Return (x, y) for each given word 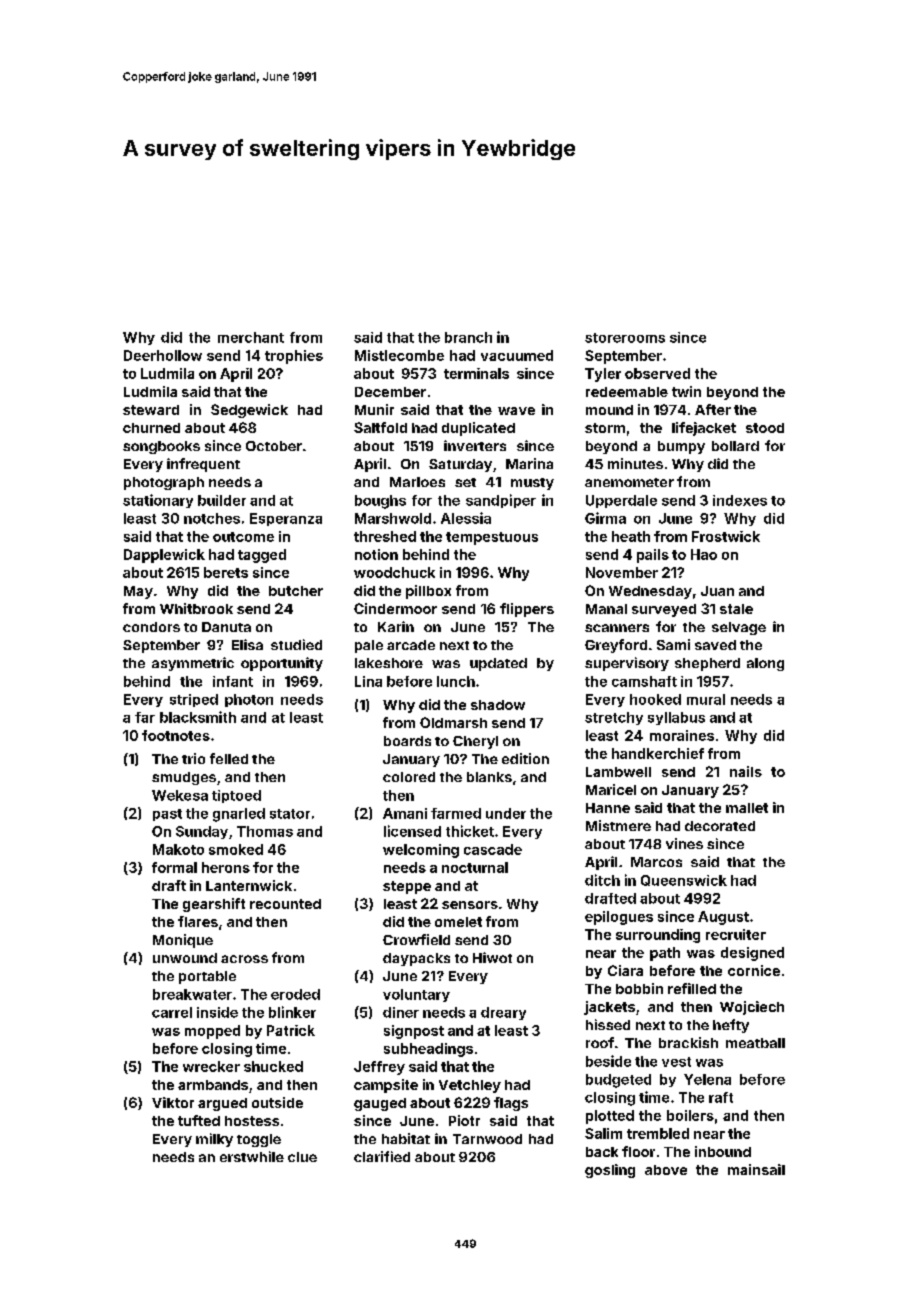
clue (302, 1157)
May (138, 592)
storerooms (625, 338)
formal (174, 867)
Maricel (611, 789)
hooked (655, 699)
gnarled (239, 815)
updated (498, 664)
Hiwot (492, 957)
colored (409, 777)
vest (676, 1062)
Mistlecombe (399, 355)
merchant (251, 337)
